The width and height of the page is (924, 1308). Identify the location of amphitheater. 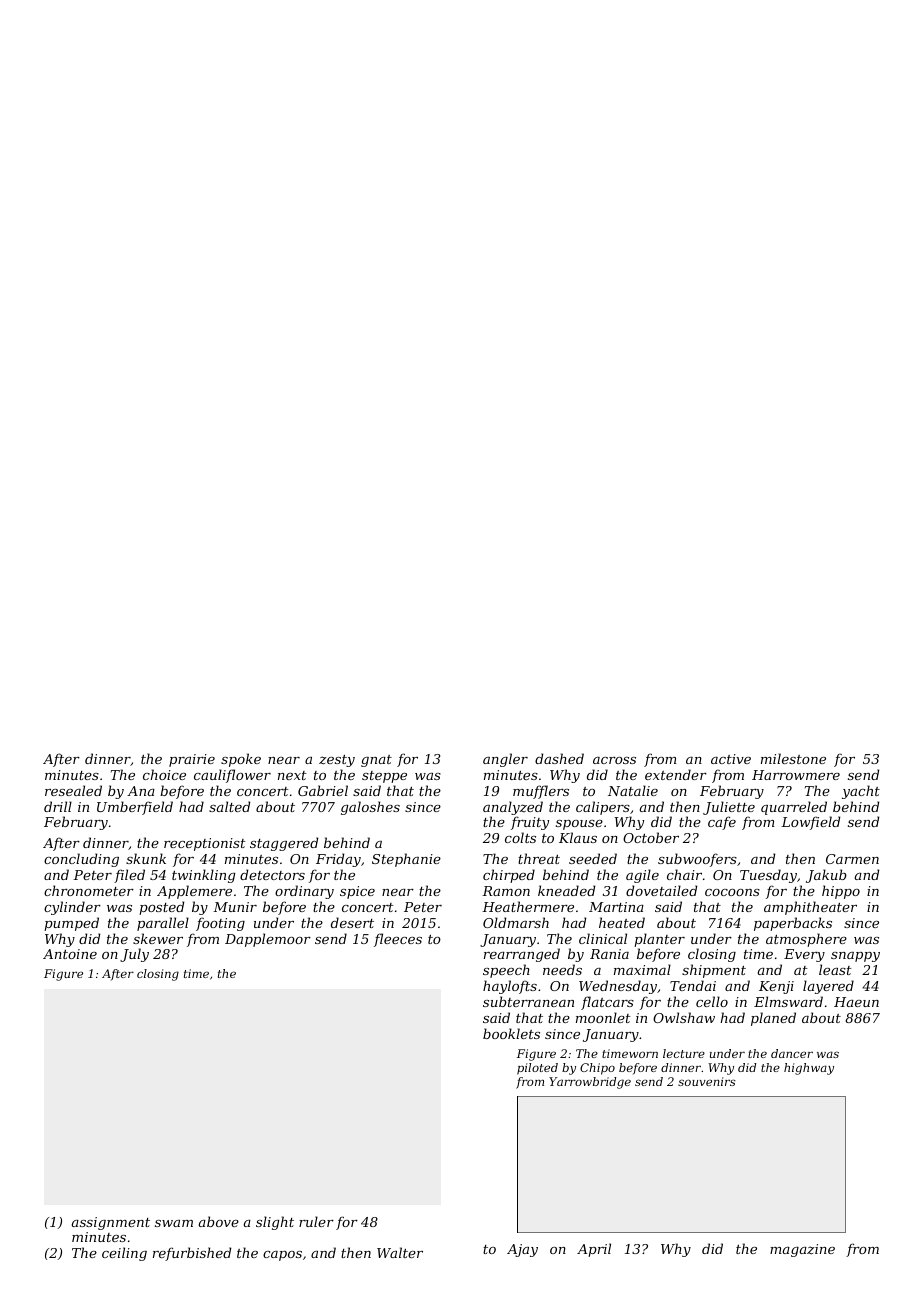
(810, 908).
